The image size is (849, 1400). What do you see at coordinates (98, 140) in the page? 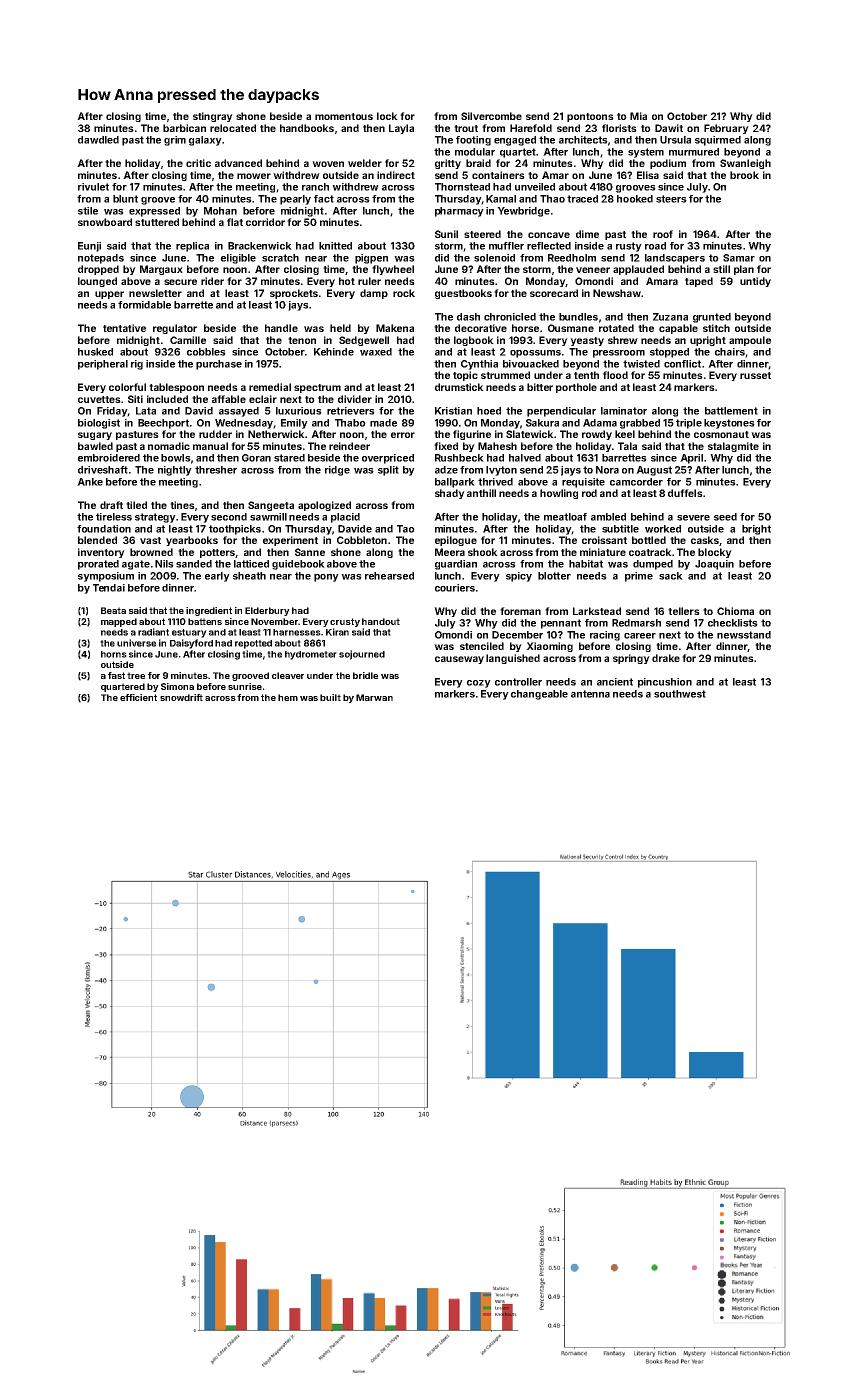
I see `dawdled` at bounding box center [98, 140].
